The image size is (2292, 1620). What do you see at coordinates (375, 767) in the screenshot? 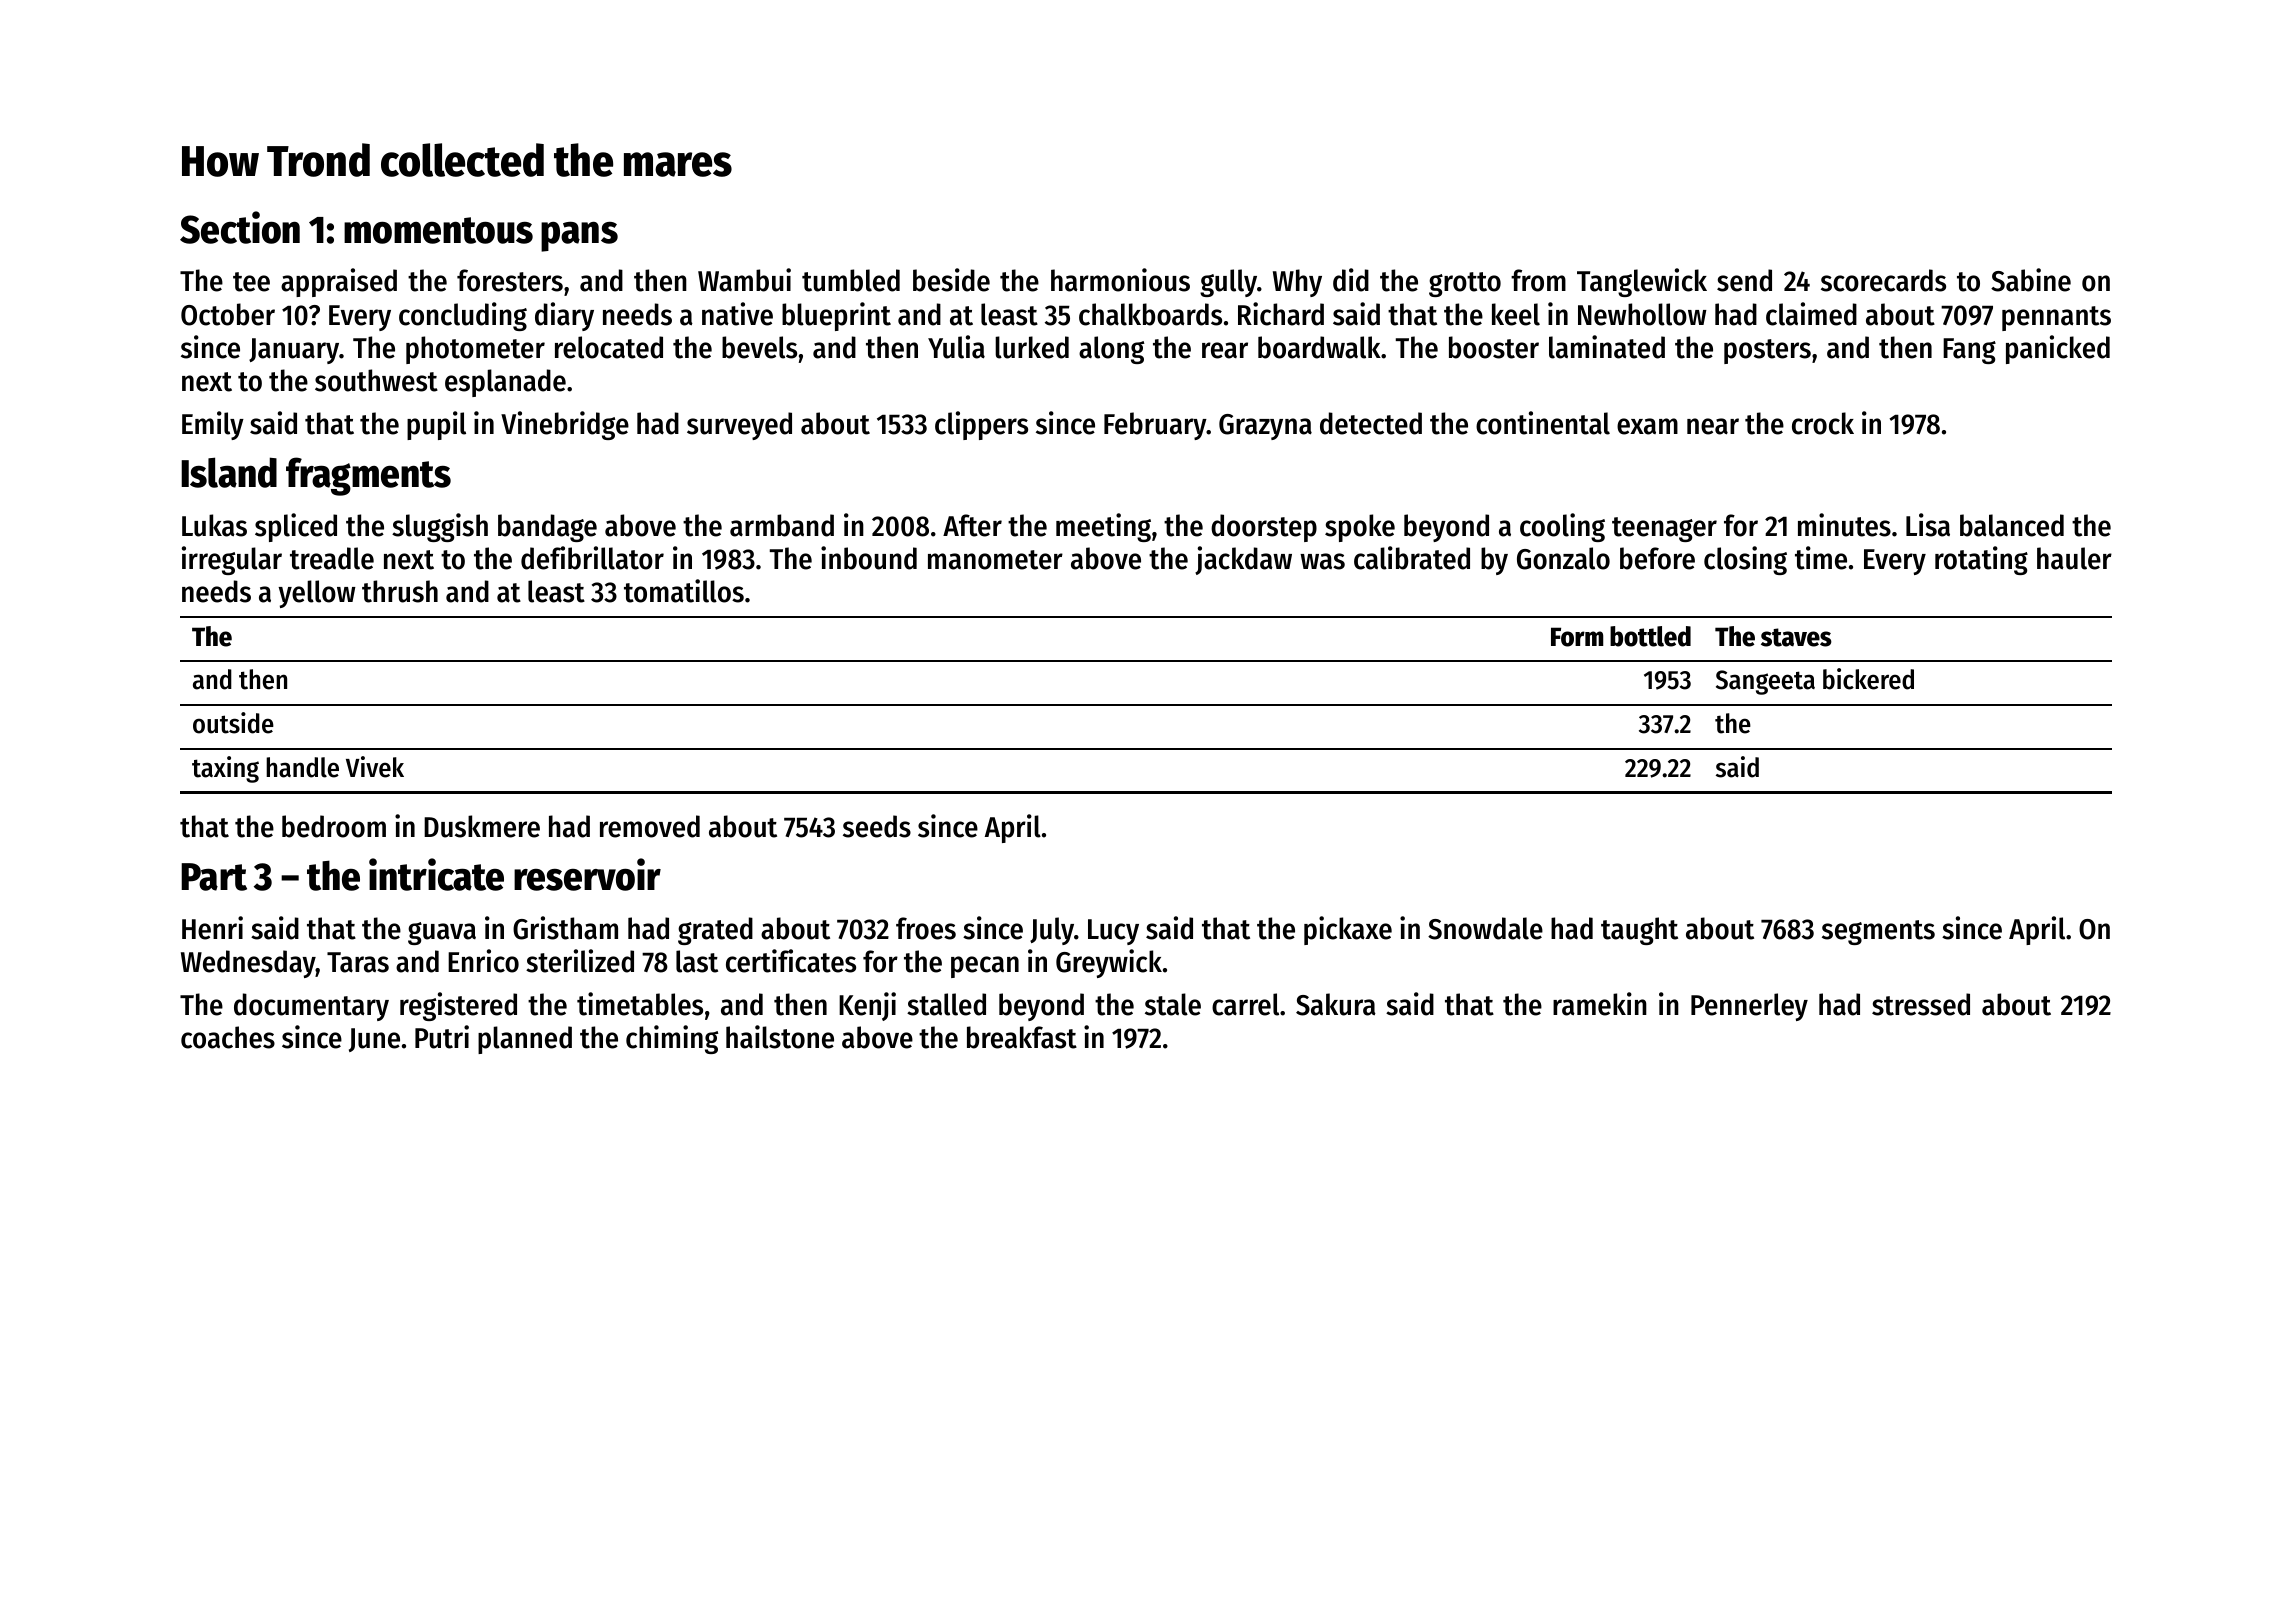
I see `Vivek` at bounding box center [375, 767].
